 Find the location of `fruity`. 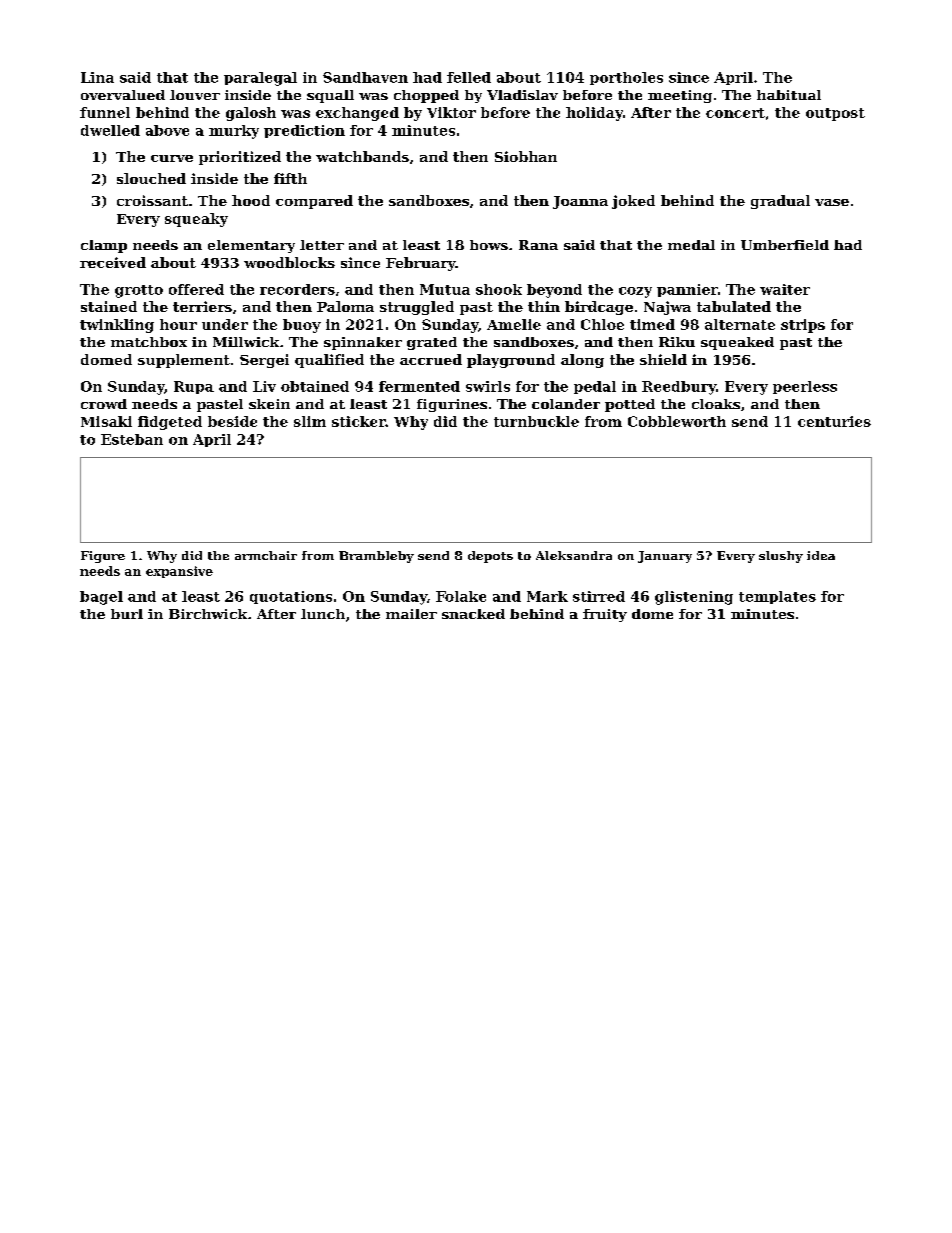

fruity is located at coordinates (605, 615).
